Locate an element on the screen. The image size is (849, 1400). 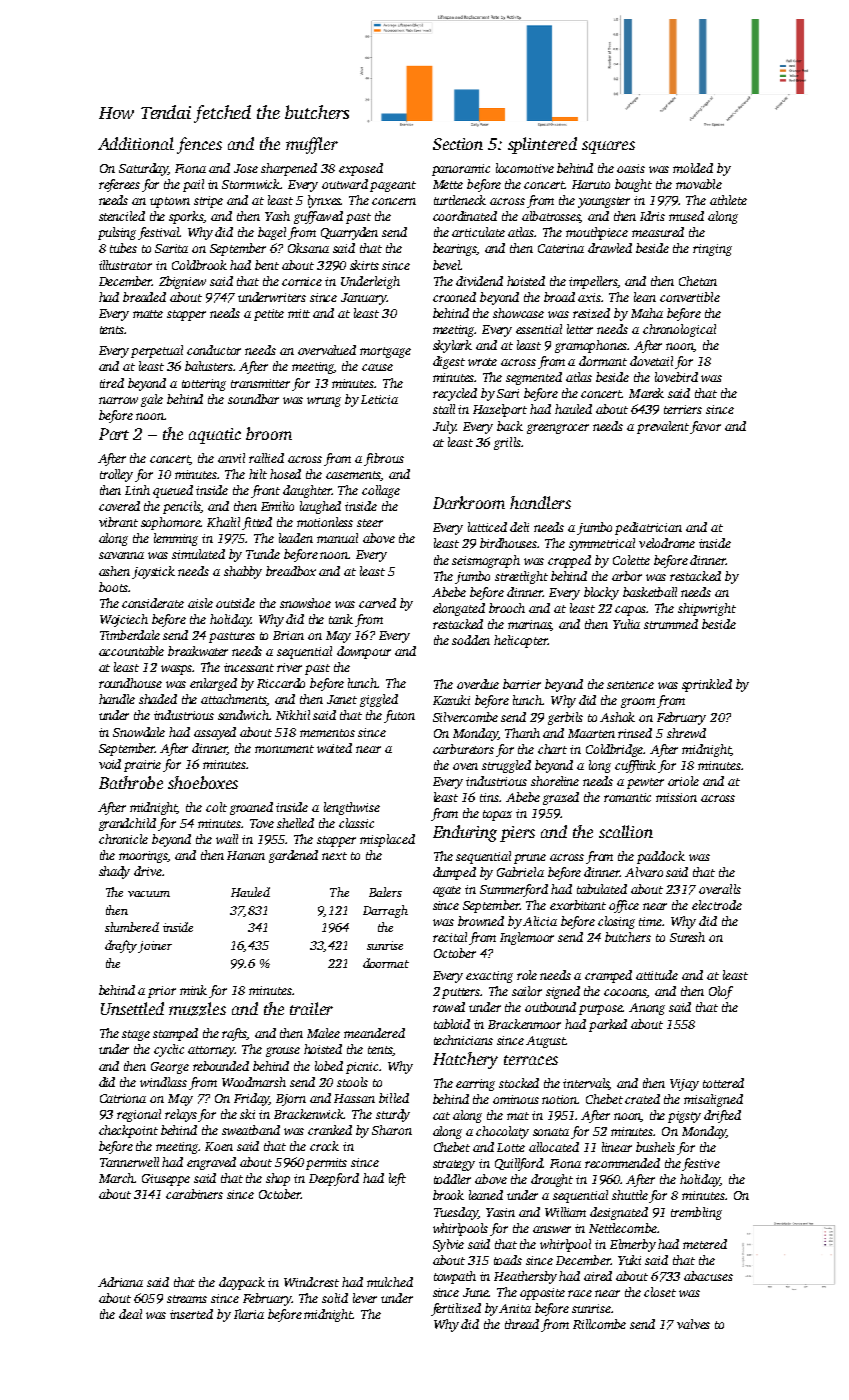
basketball is located at coordinates (650, 592).
